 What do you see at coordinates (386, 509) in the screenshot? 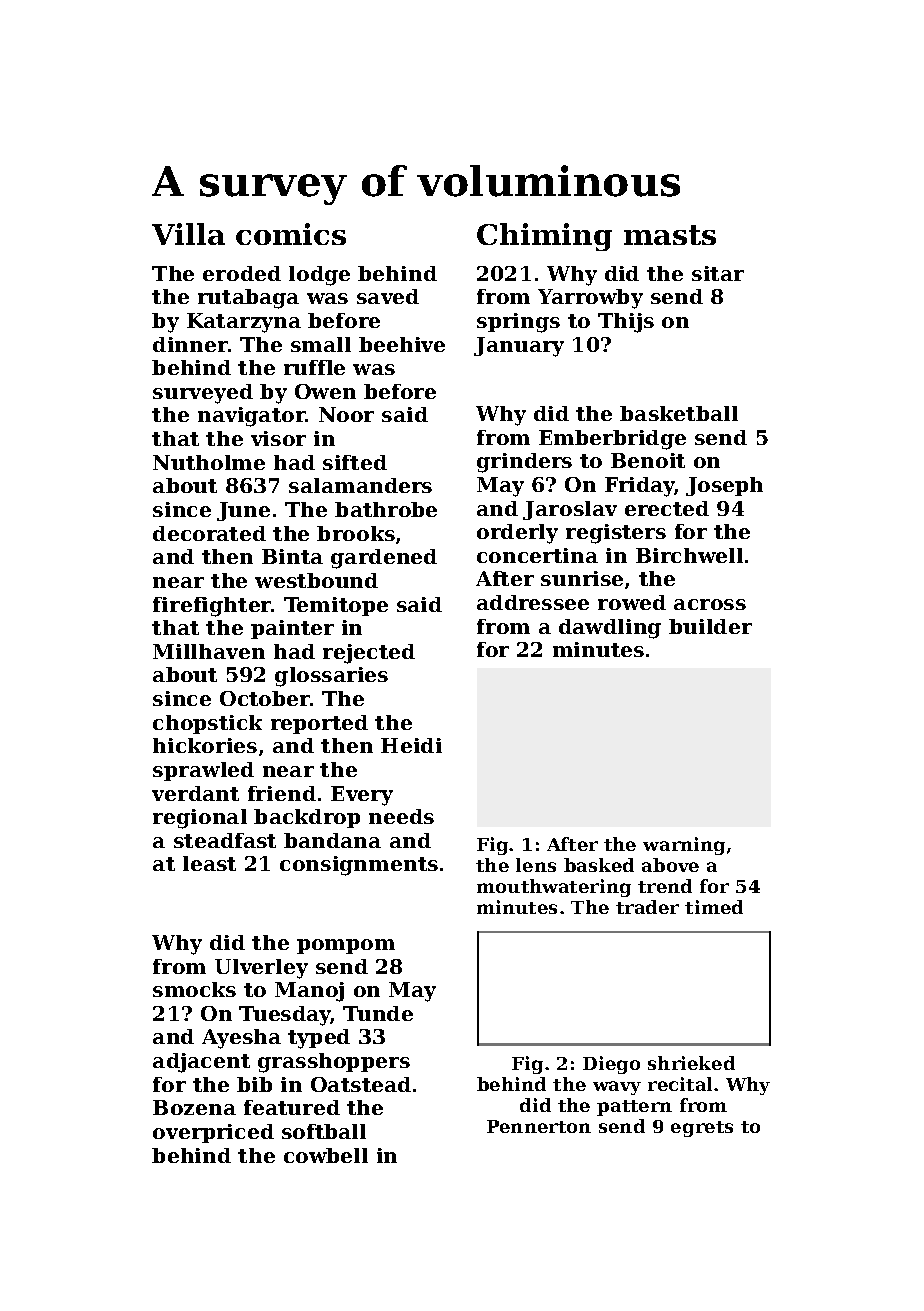
I see `bathrobe` at bounding box center [386, 509].
